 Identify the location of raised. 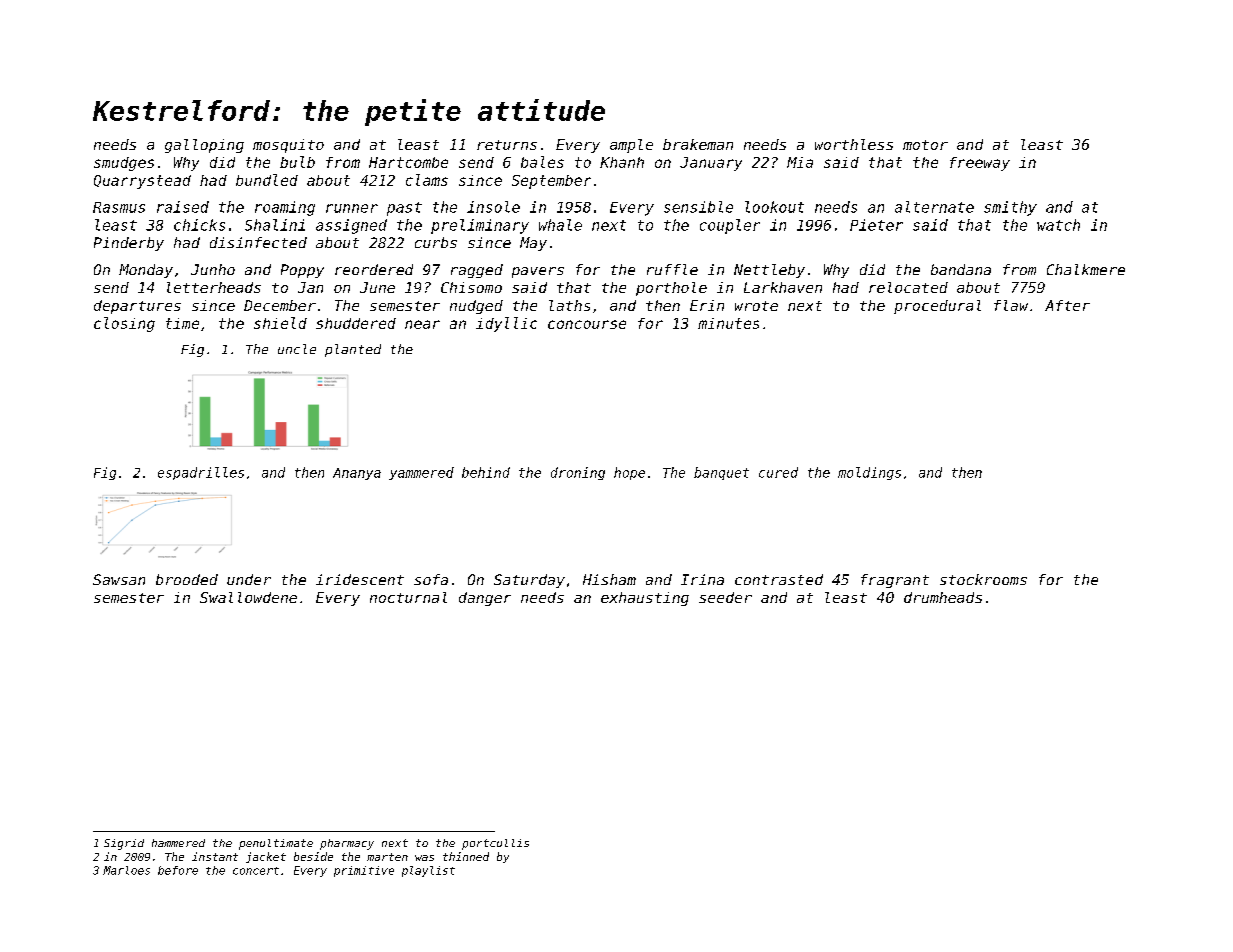
(183, 207).
